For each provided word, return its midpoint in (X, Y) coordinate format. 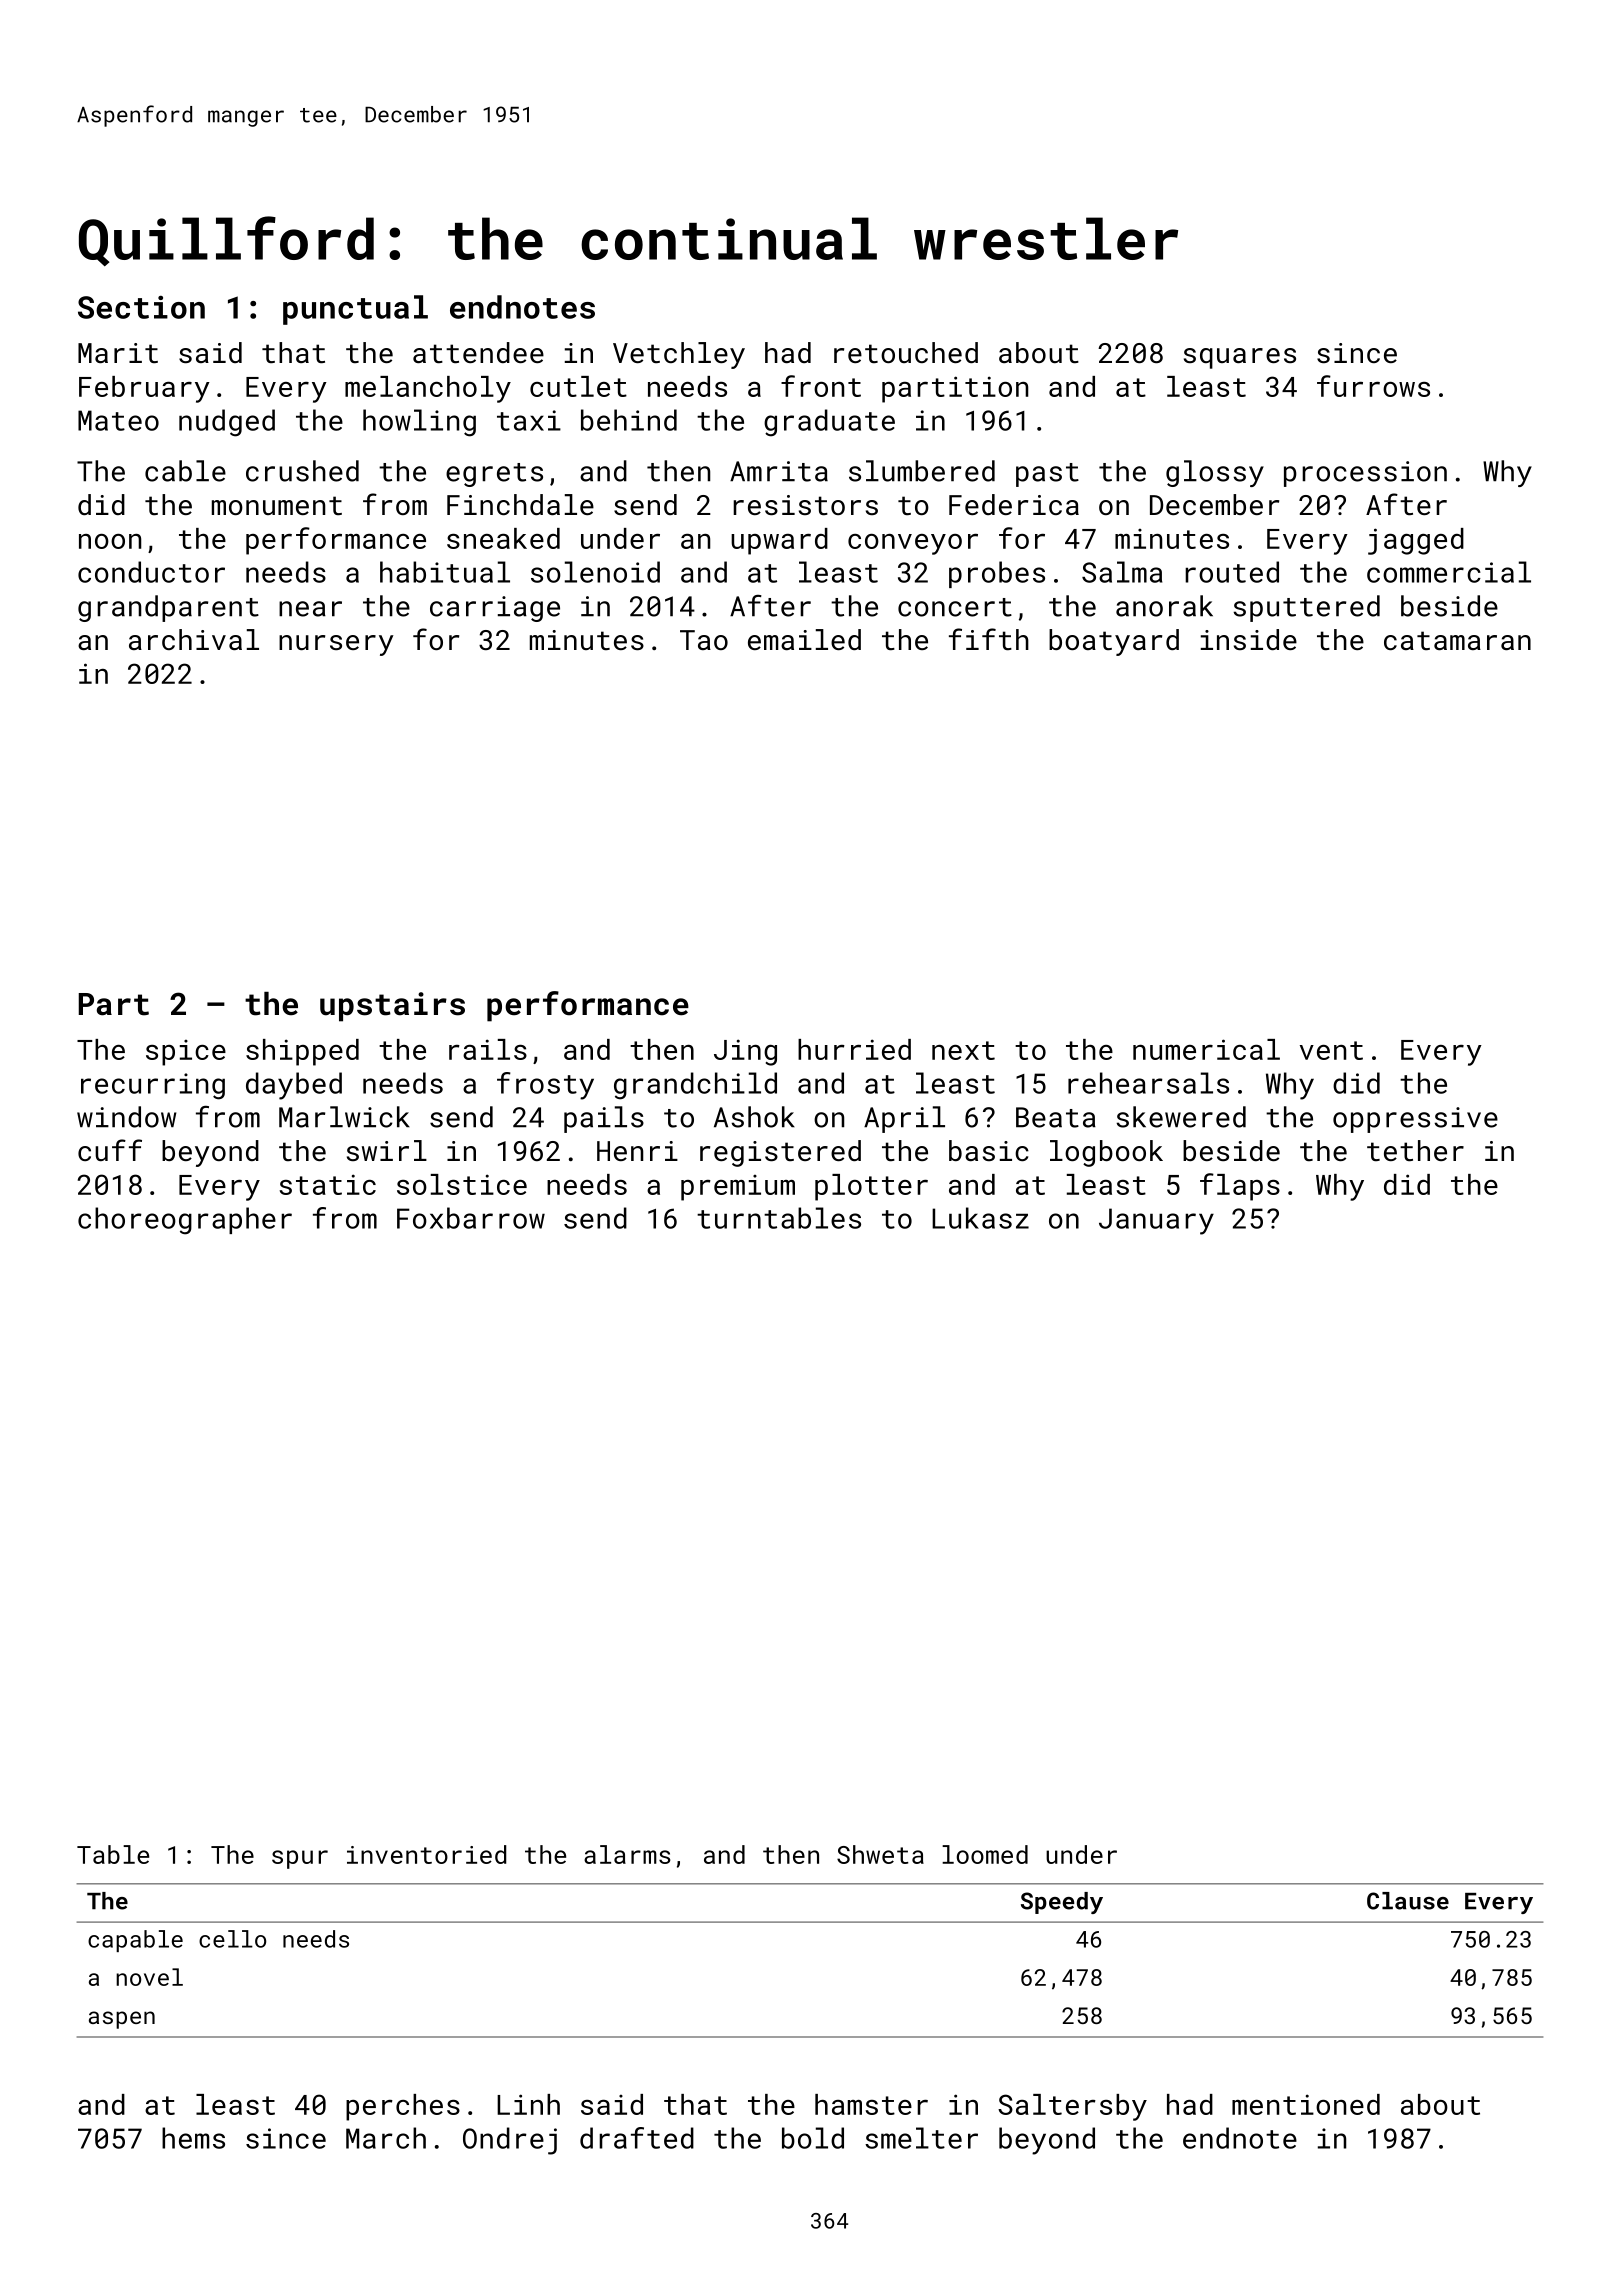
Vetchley (679, 355)
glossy (1215, 473)
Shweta (880, 1854)
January (1156, 1221)
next (963, 1050)
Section (141, 307)
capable (135, 1941)
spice (186, 1053)
